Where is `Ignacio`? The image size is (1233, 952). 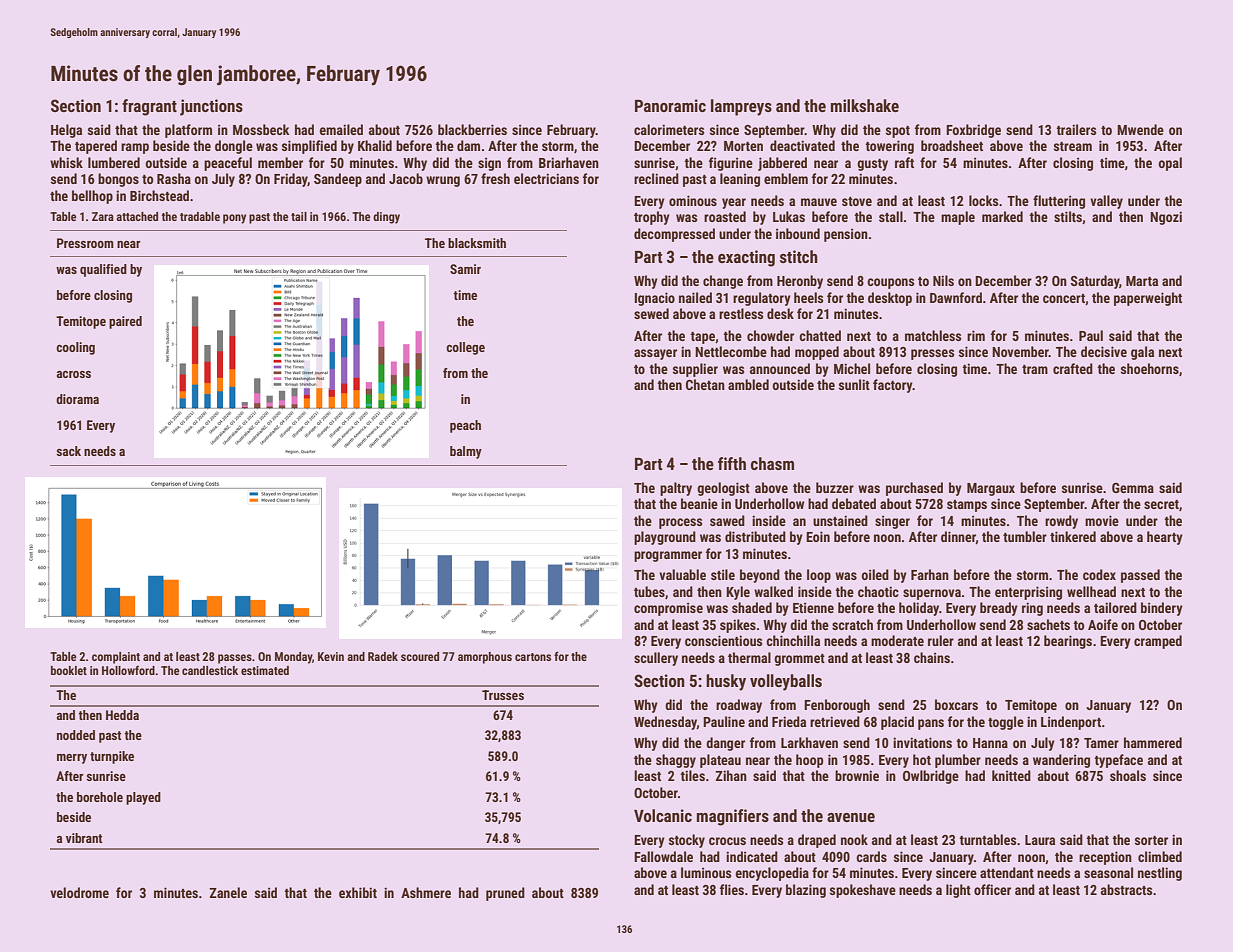 Ignacio is located at coordinates (655, 299).
